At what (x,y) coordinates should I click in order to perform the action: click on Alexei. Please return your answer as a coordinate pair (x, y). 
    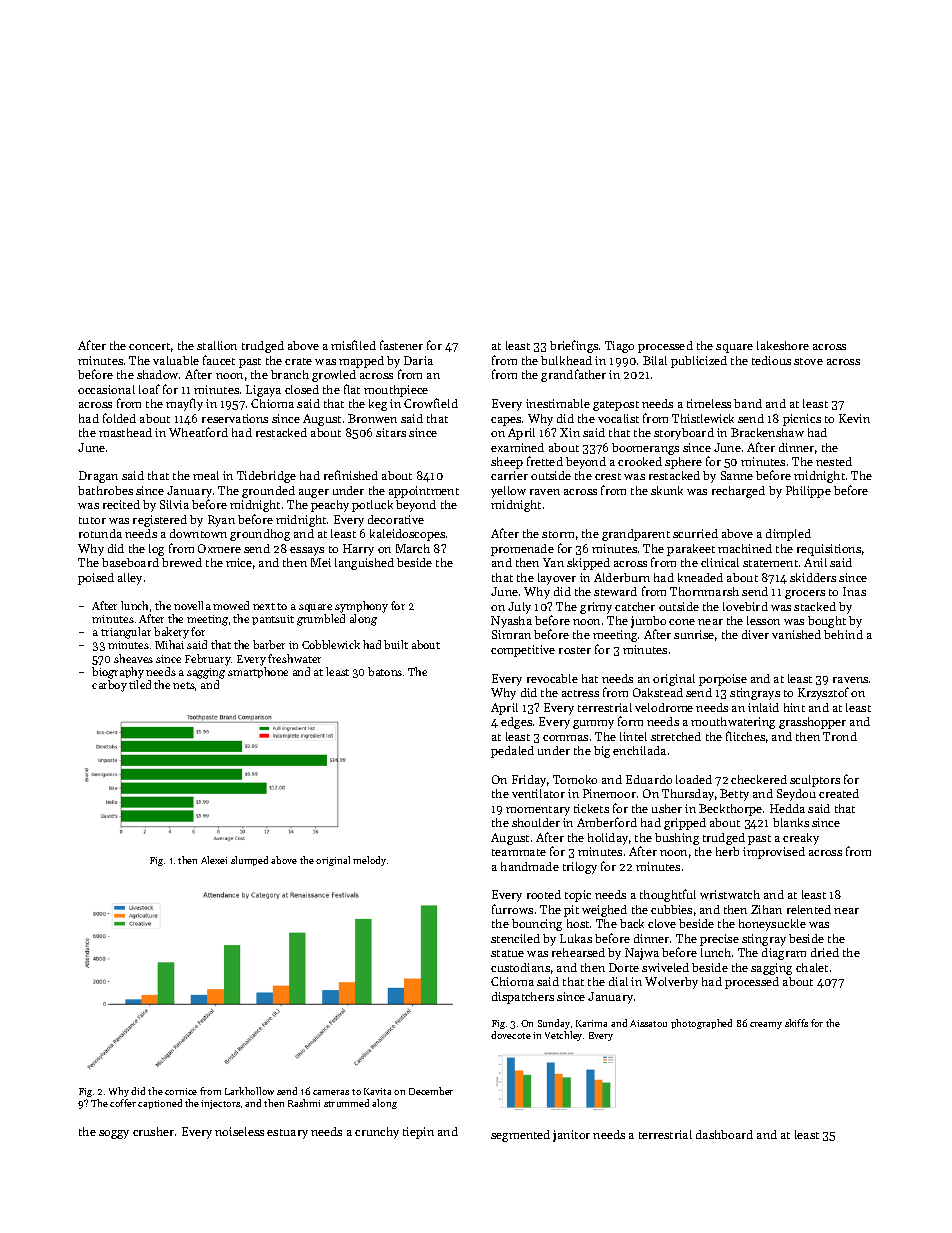
    Looking at the image, I should click on (214, 860).
